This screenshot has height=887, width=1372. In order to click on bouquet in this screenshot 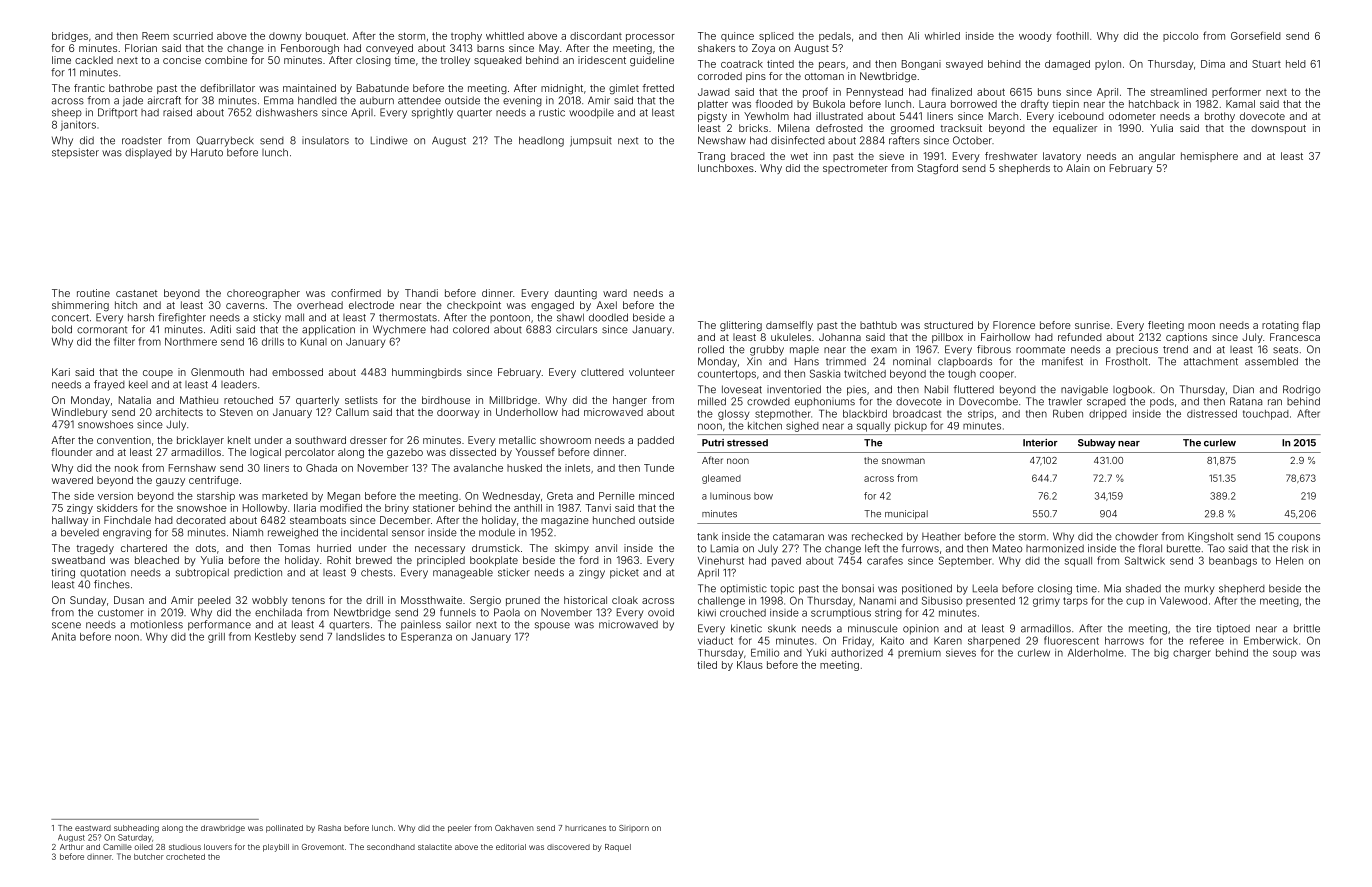, I will do `click(326, 37)`.
